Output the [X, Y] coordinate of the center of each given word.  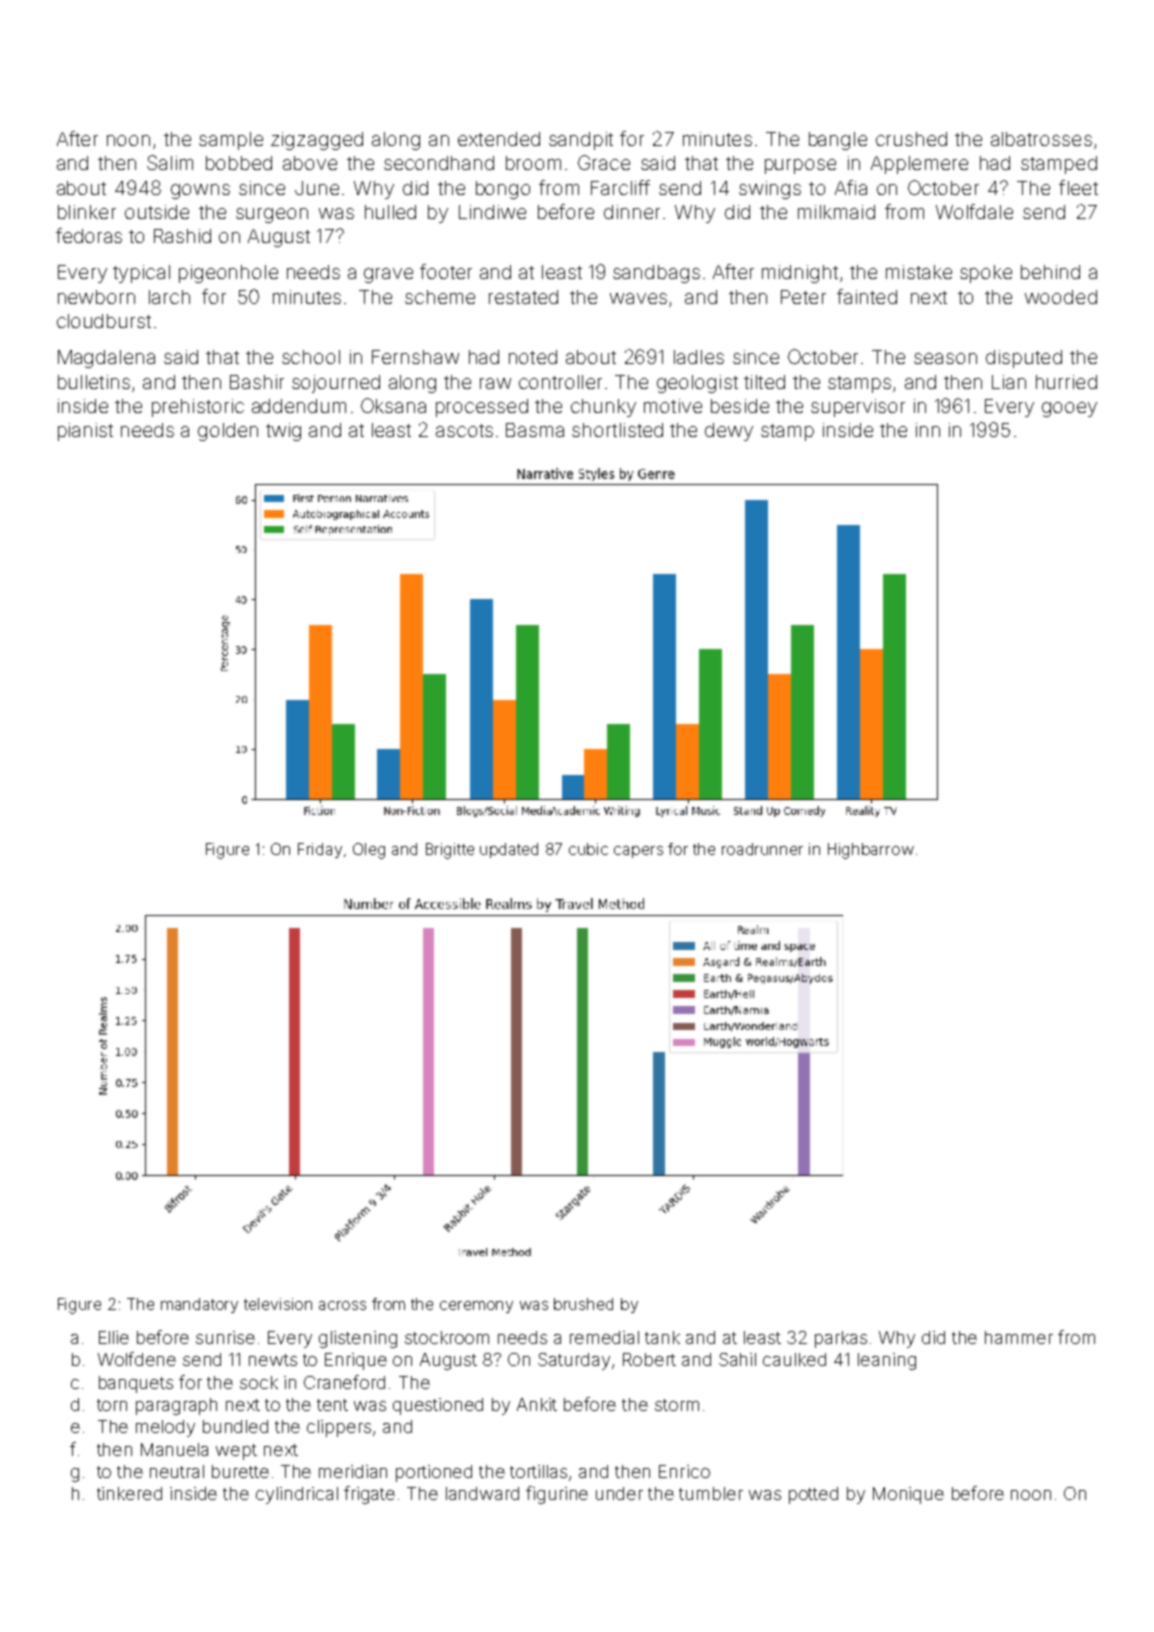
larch [169, 297]
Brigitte [450, 851]
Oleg [369, 851]
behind [1050, 272]
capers [638, 852]
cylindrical [297, 1495]
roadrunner [762, 849]
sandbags [656, 274]
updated [509, 850]
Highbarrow [871, 851]
